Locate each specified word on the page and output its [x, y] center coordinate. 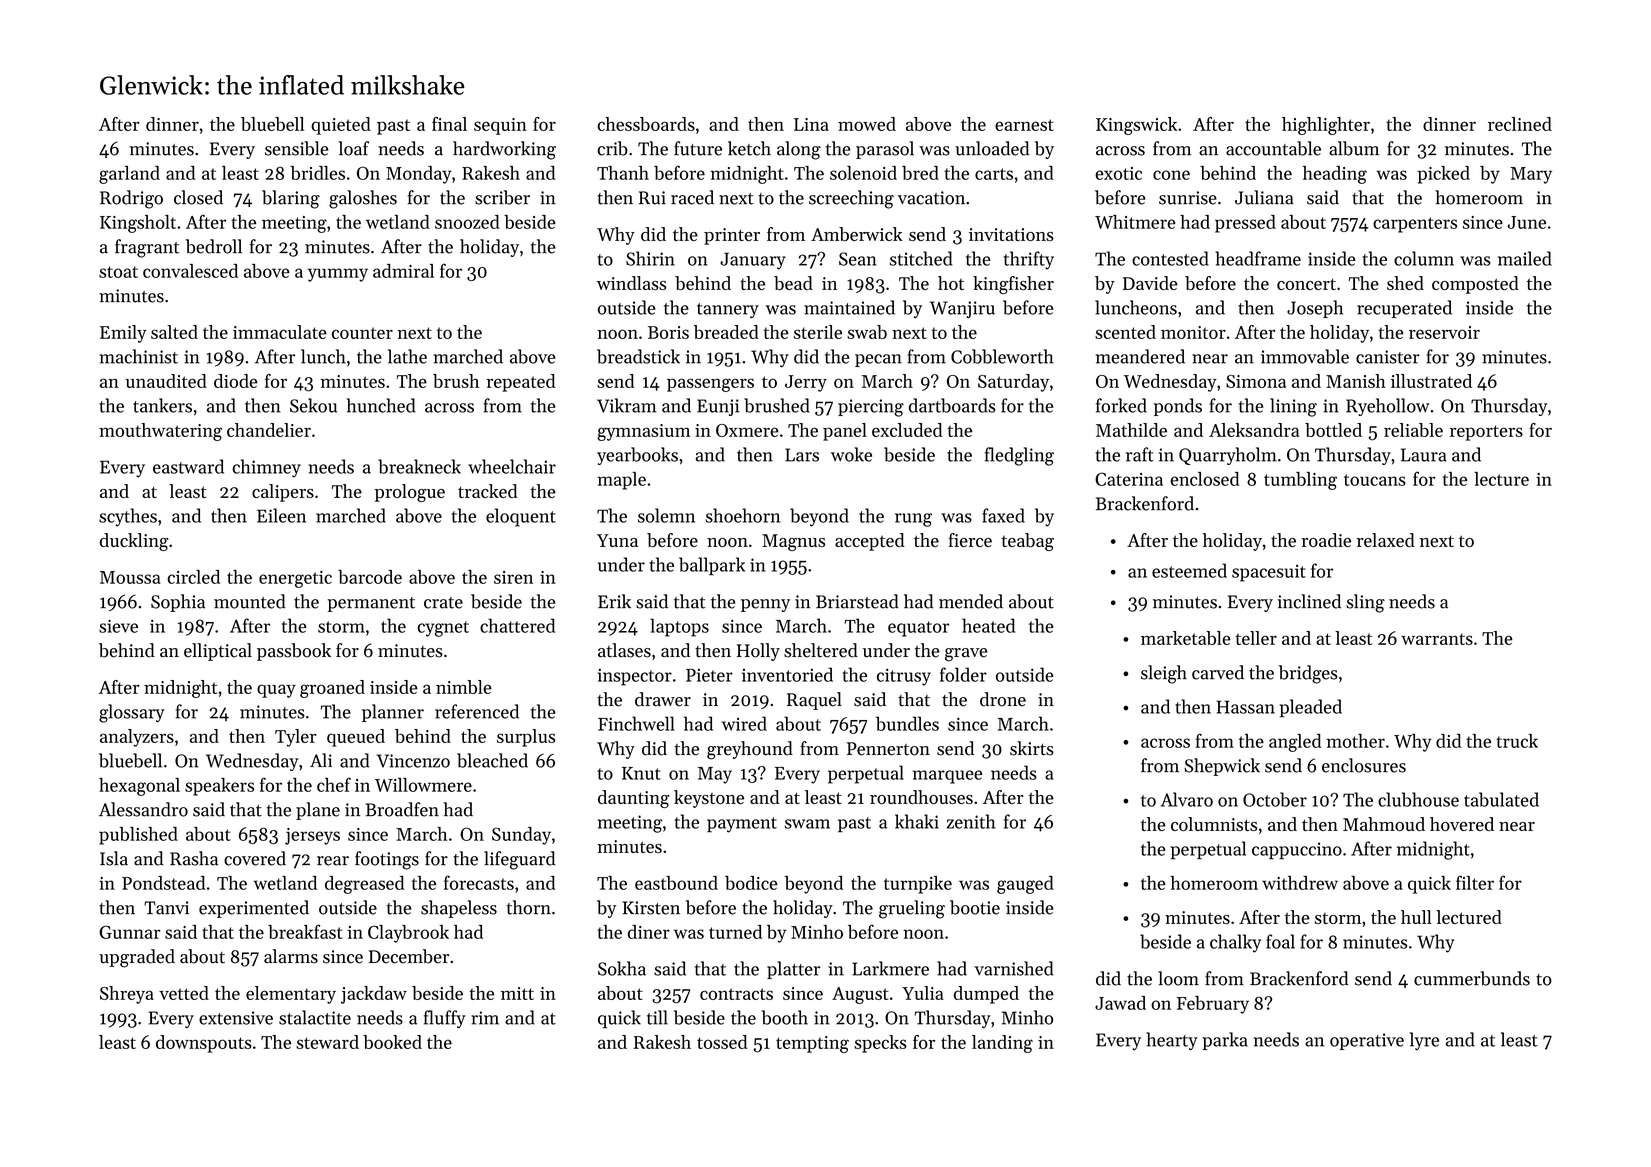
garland [129, 175]
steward [327, 1042]
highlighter [1326, 126]
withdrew [1300, 883]
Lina [811, 124]
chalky [1235, 943]
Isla [114, 858]
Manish [1356, 381]
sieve [118, 626]
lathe [407, 356]
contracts [736, 994]
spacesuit [1269, 573]
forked [1121, 405]
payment [742, 825]
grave [966, 655]
